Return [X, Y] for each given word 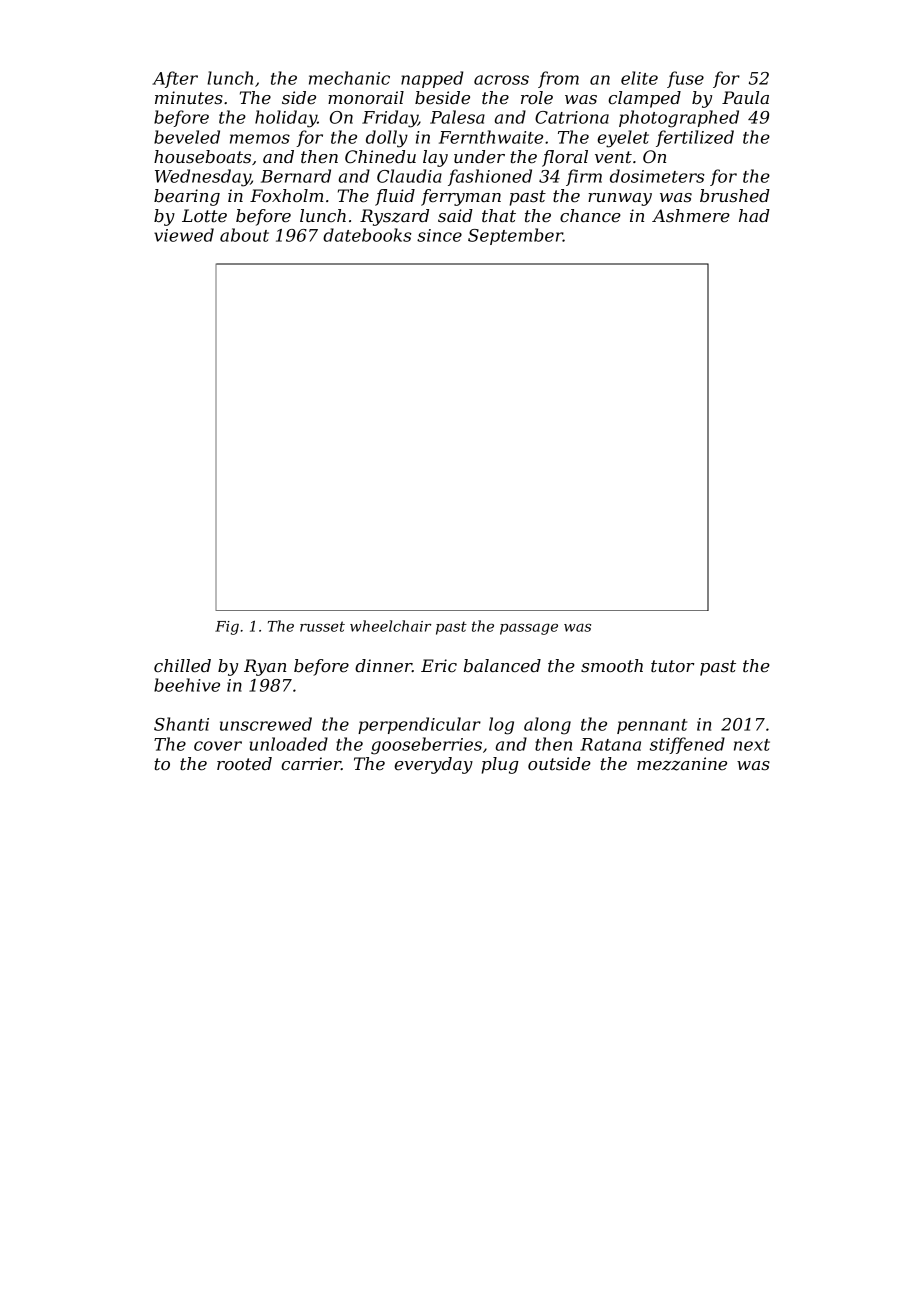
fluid [395, 197]
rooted [244, 763]
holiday [286, 119]
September [515, 236]
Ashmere [691, 215]
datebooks [367, 235]
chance [590, 215]
